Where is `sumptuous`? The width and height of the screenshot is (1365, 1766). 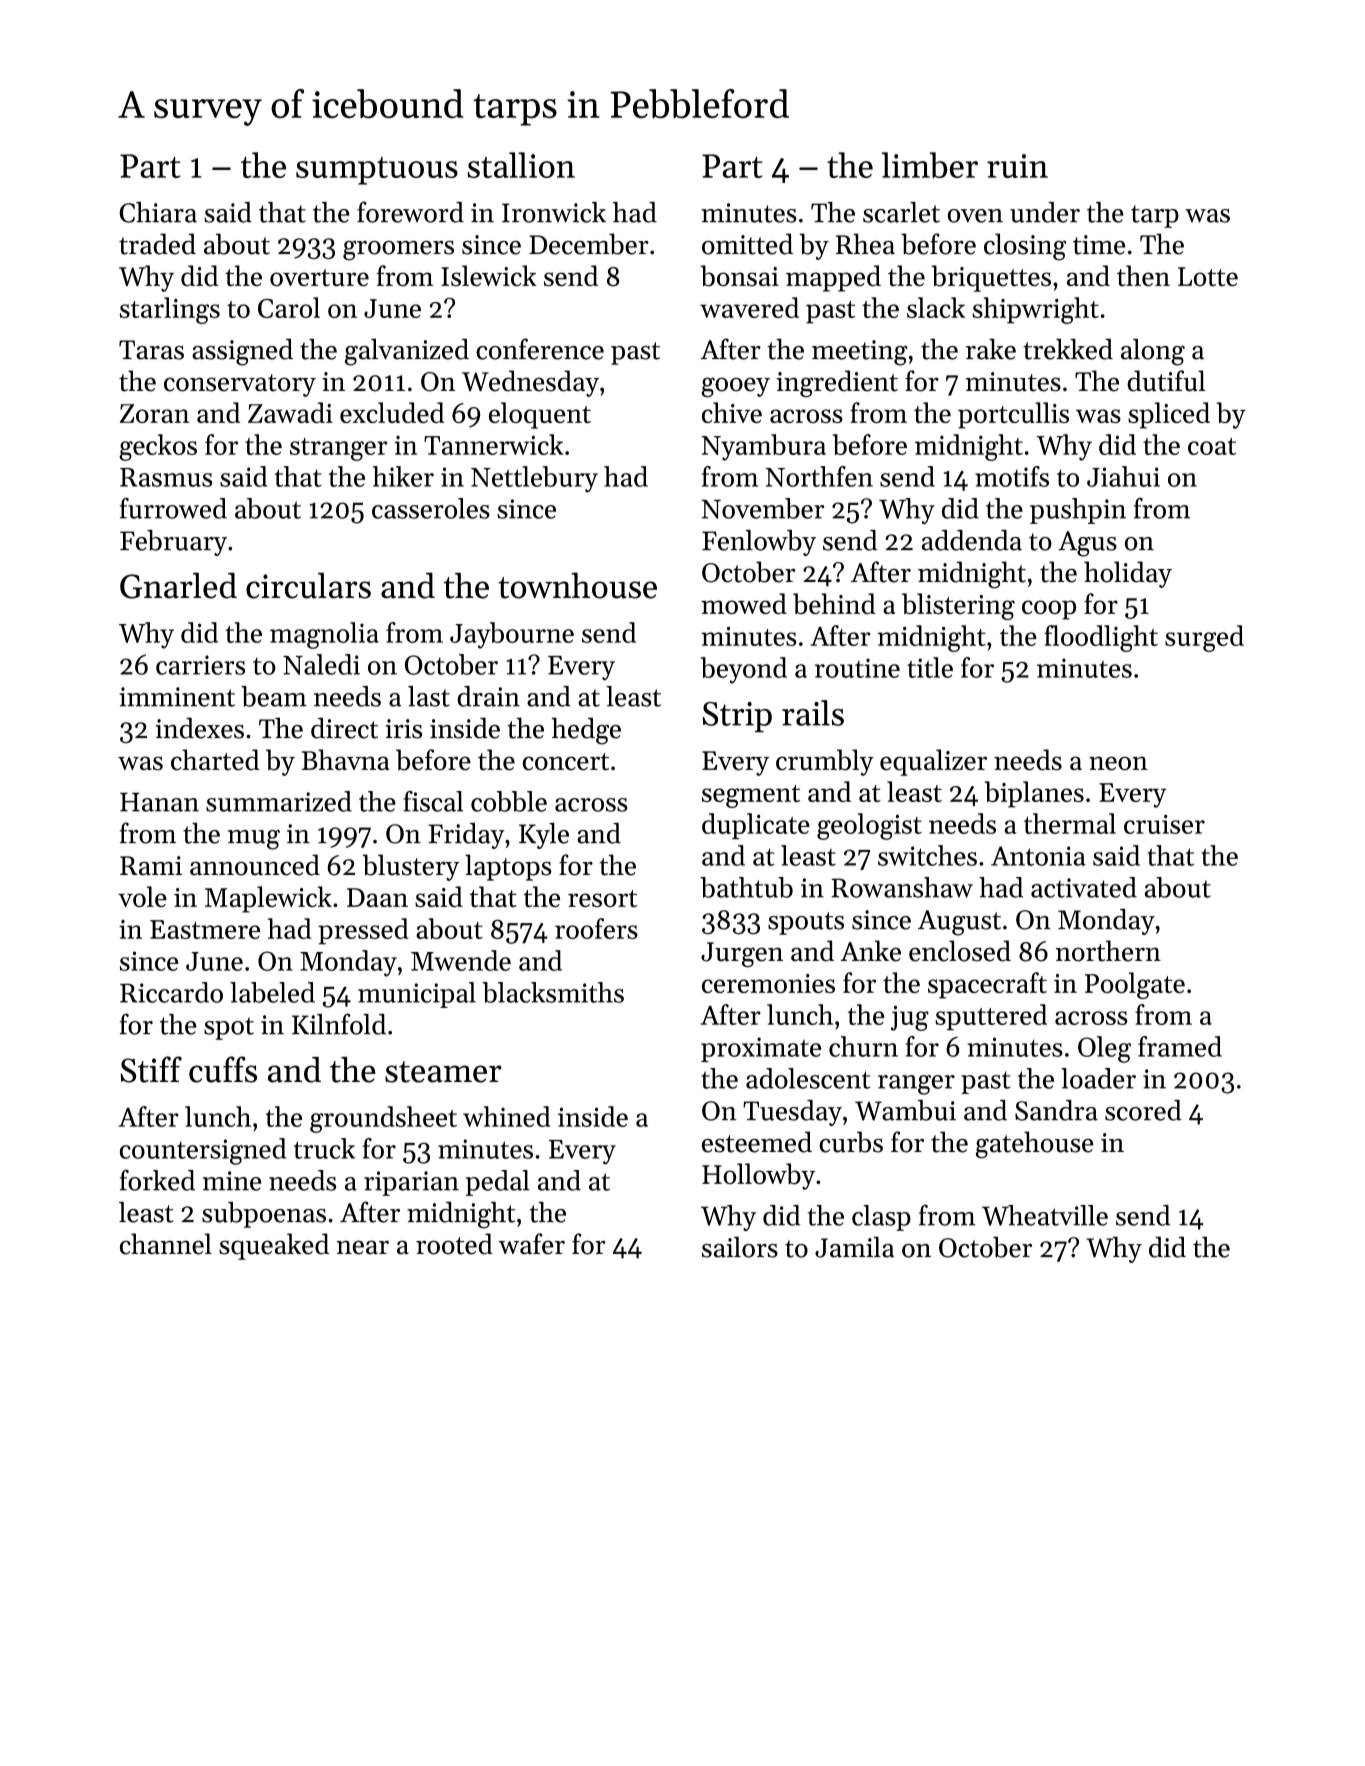
sumptuous is located at coordinates (377, 171).
